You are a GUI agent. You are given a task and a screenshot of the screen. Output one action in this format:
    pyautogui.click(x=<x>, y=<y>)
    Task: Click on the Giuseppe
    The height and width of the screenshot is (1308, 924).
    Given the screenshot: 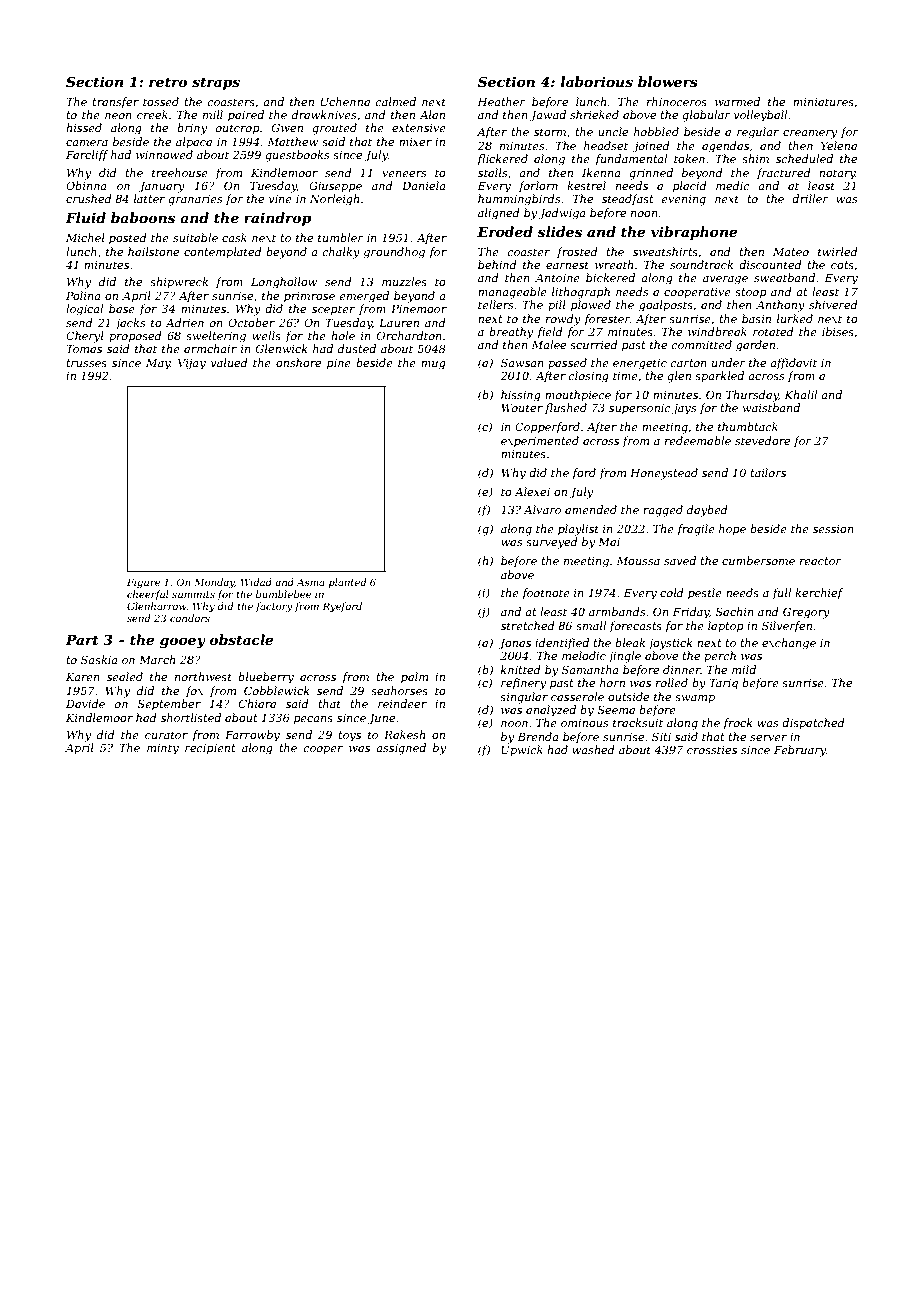 What is the action you would take?
    pyautogui.click(x=335, y=187)
